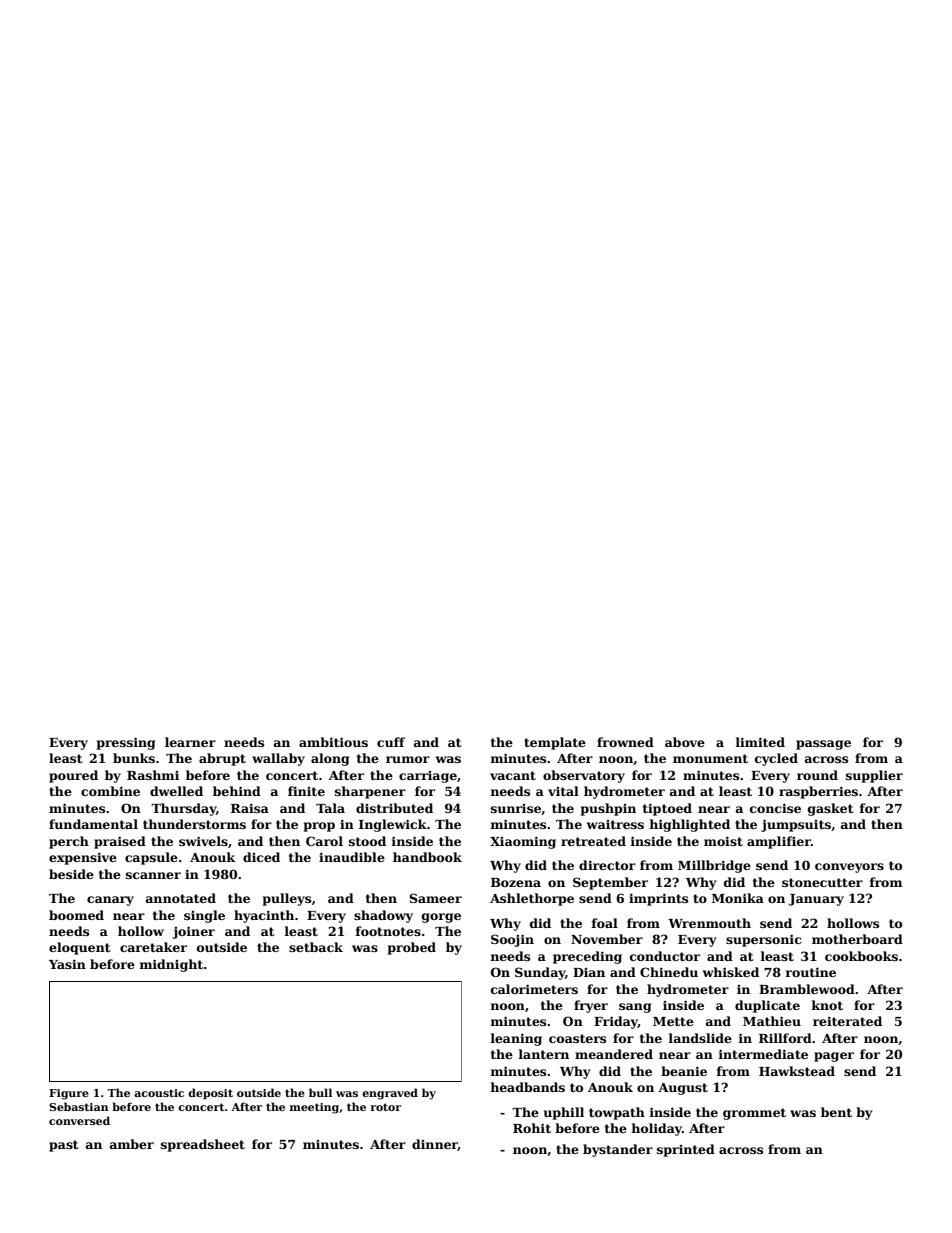 Image resolution: width=952 pixels, height=1233 pixels. I want to click on rotor, so click(386, 1107).
